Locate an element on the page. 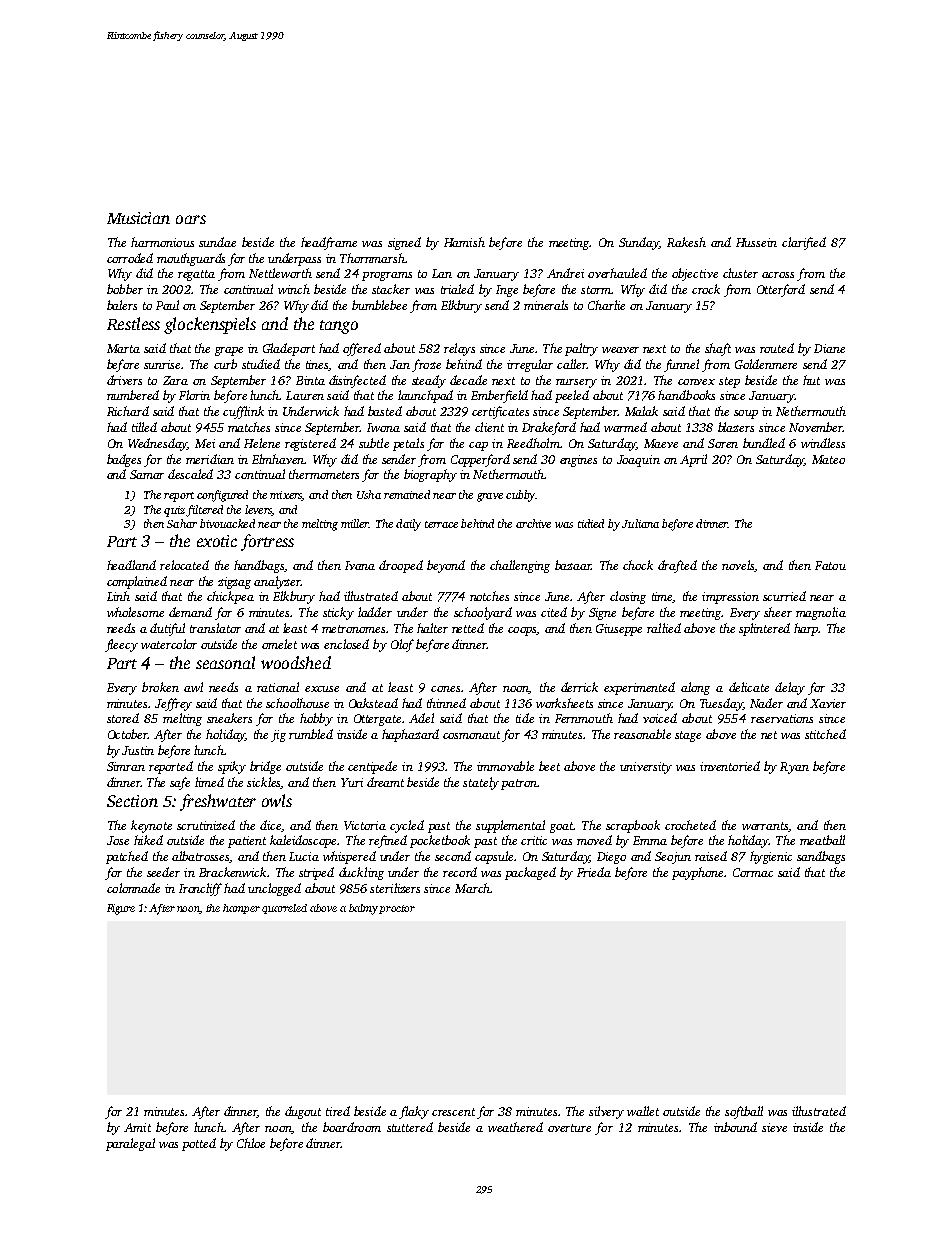 The image size is (952, 1233). Musician is located at coordinates (138, 218).
